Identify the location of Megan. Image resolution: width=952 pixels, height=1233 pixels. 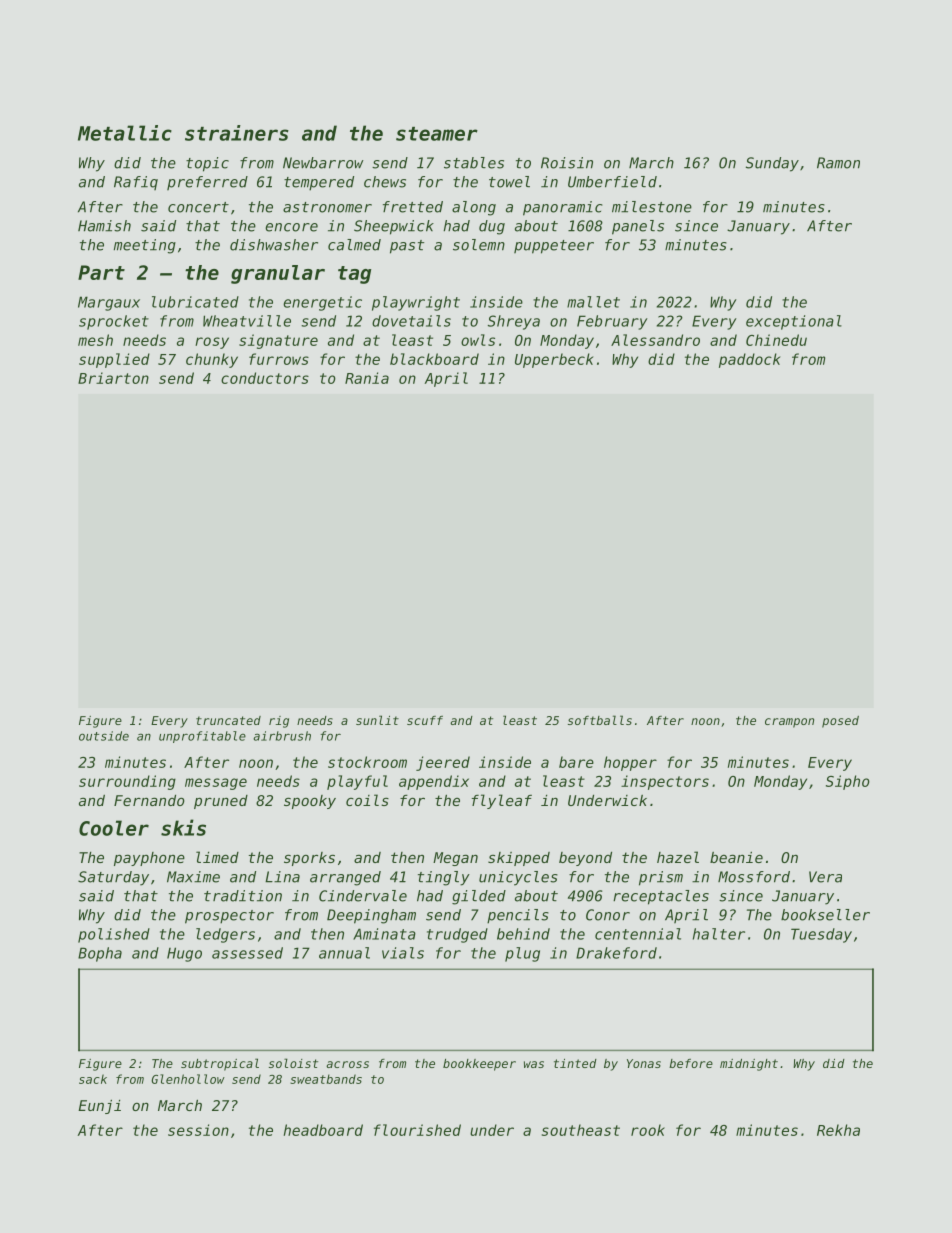
(455, 859).
